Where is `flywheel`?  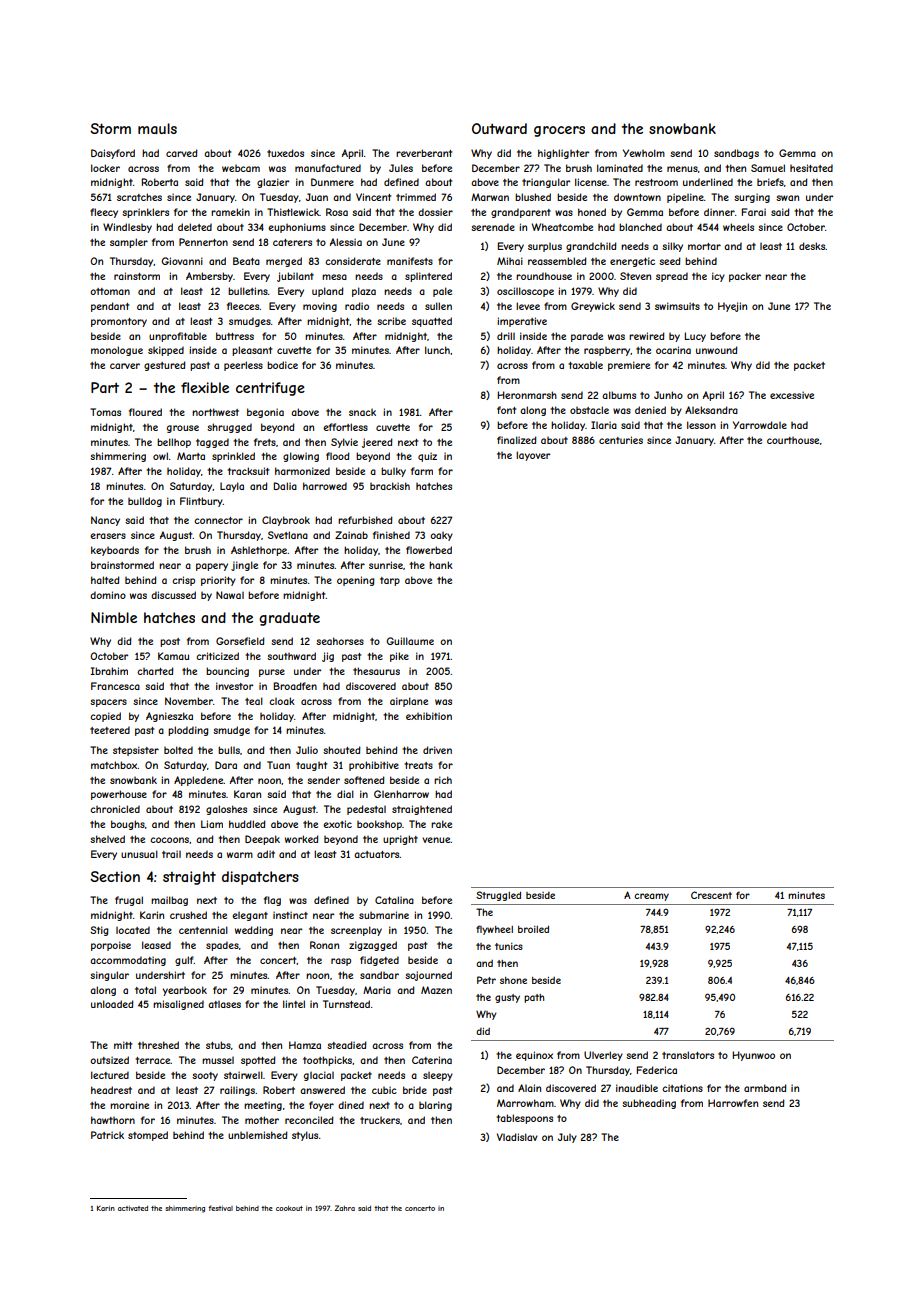 flywheel is located at coordinates (494, 930).
